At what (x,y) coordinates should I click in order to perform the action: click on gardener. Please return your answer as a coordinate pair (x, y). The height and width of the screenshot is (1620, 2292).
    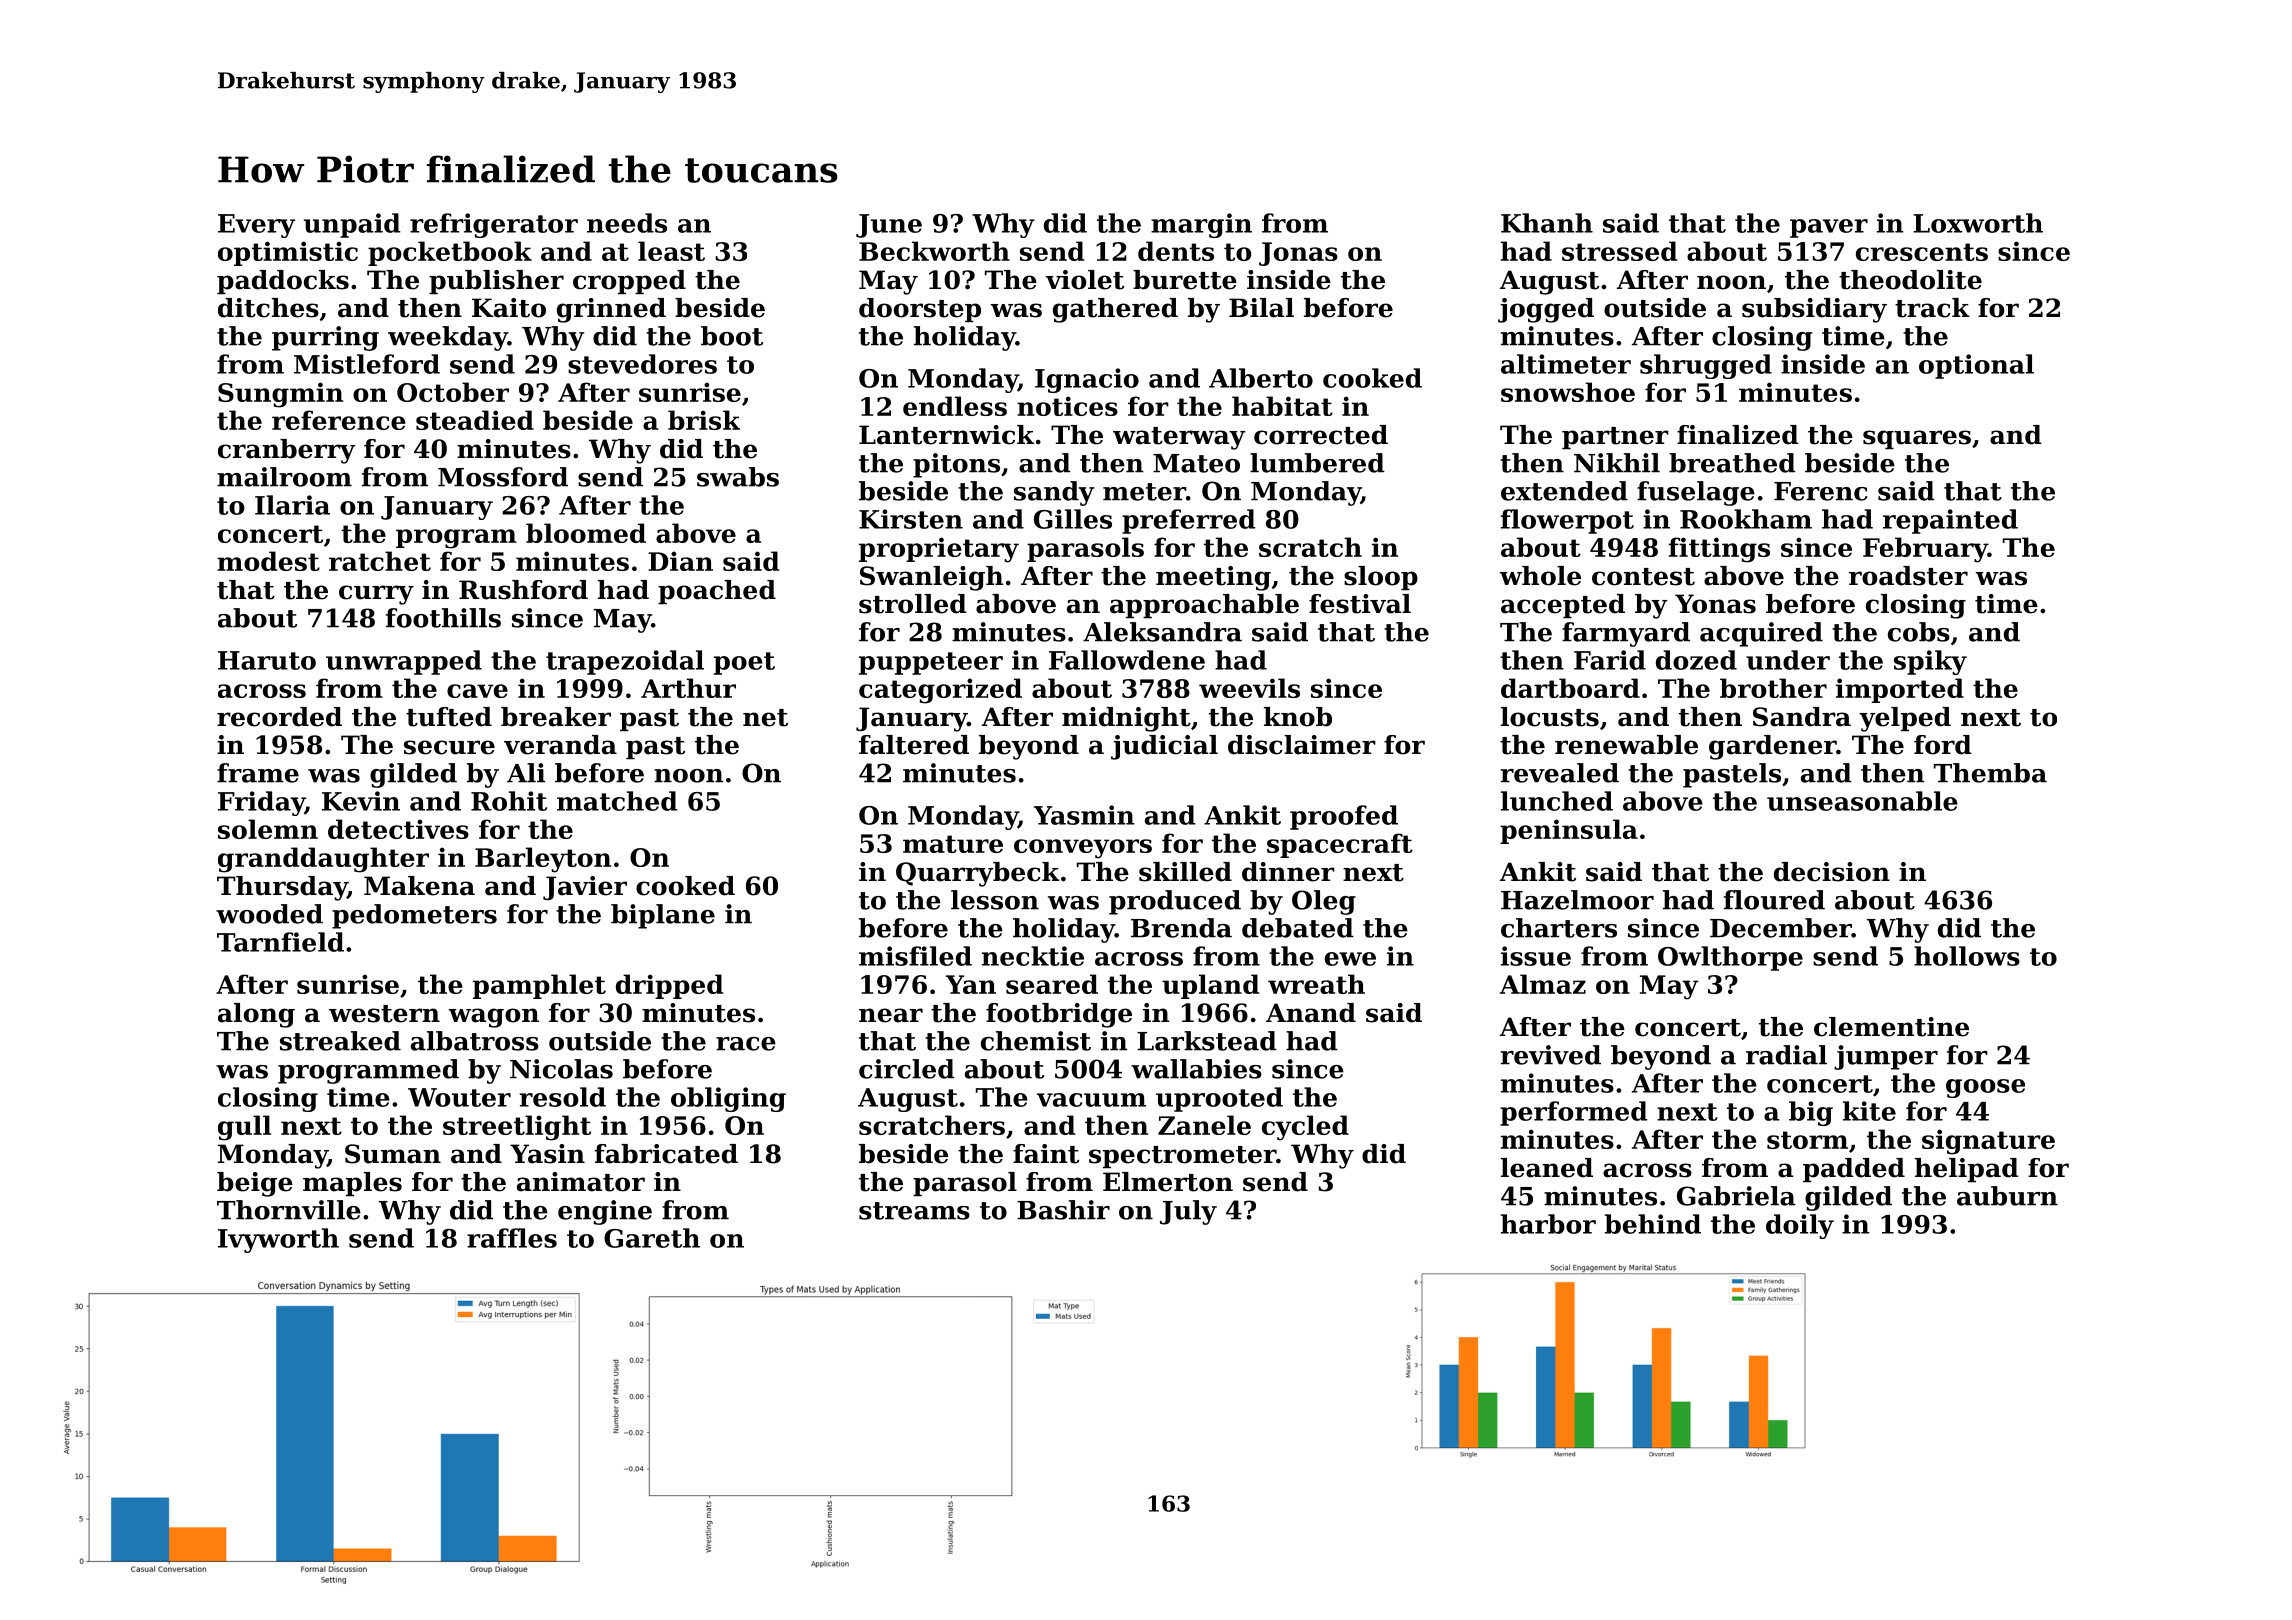
    Looking at the image, I should click on (1772, 747).
